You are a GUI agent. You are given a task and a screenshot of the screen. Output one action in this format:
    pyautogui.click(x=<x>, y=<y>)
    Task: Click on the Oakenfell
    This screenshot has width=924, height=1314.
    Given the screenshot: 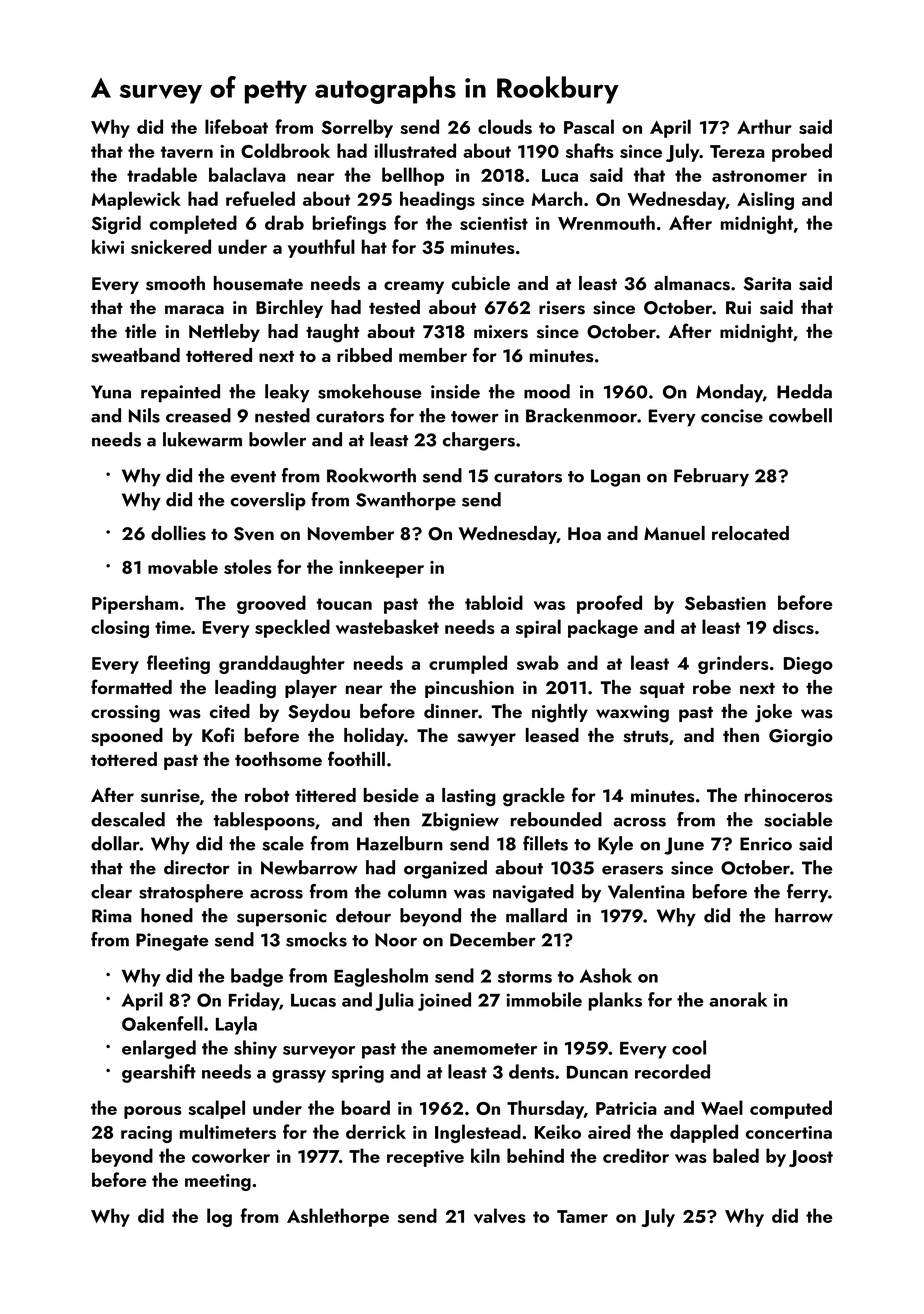 What is the action you would take?
    pyautogui.click(x=162, y=1023)
